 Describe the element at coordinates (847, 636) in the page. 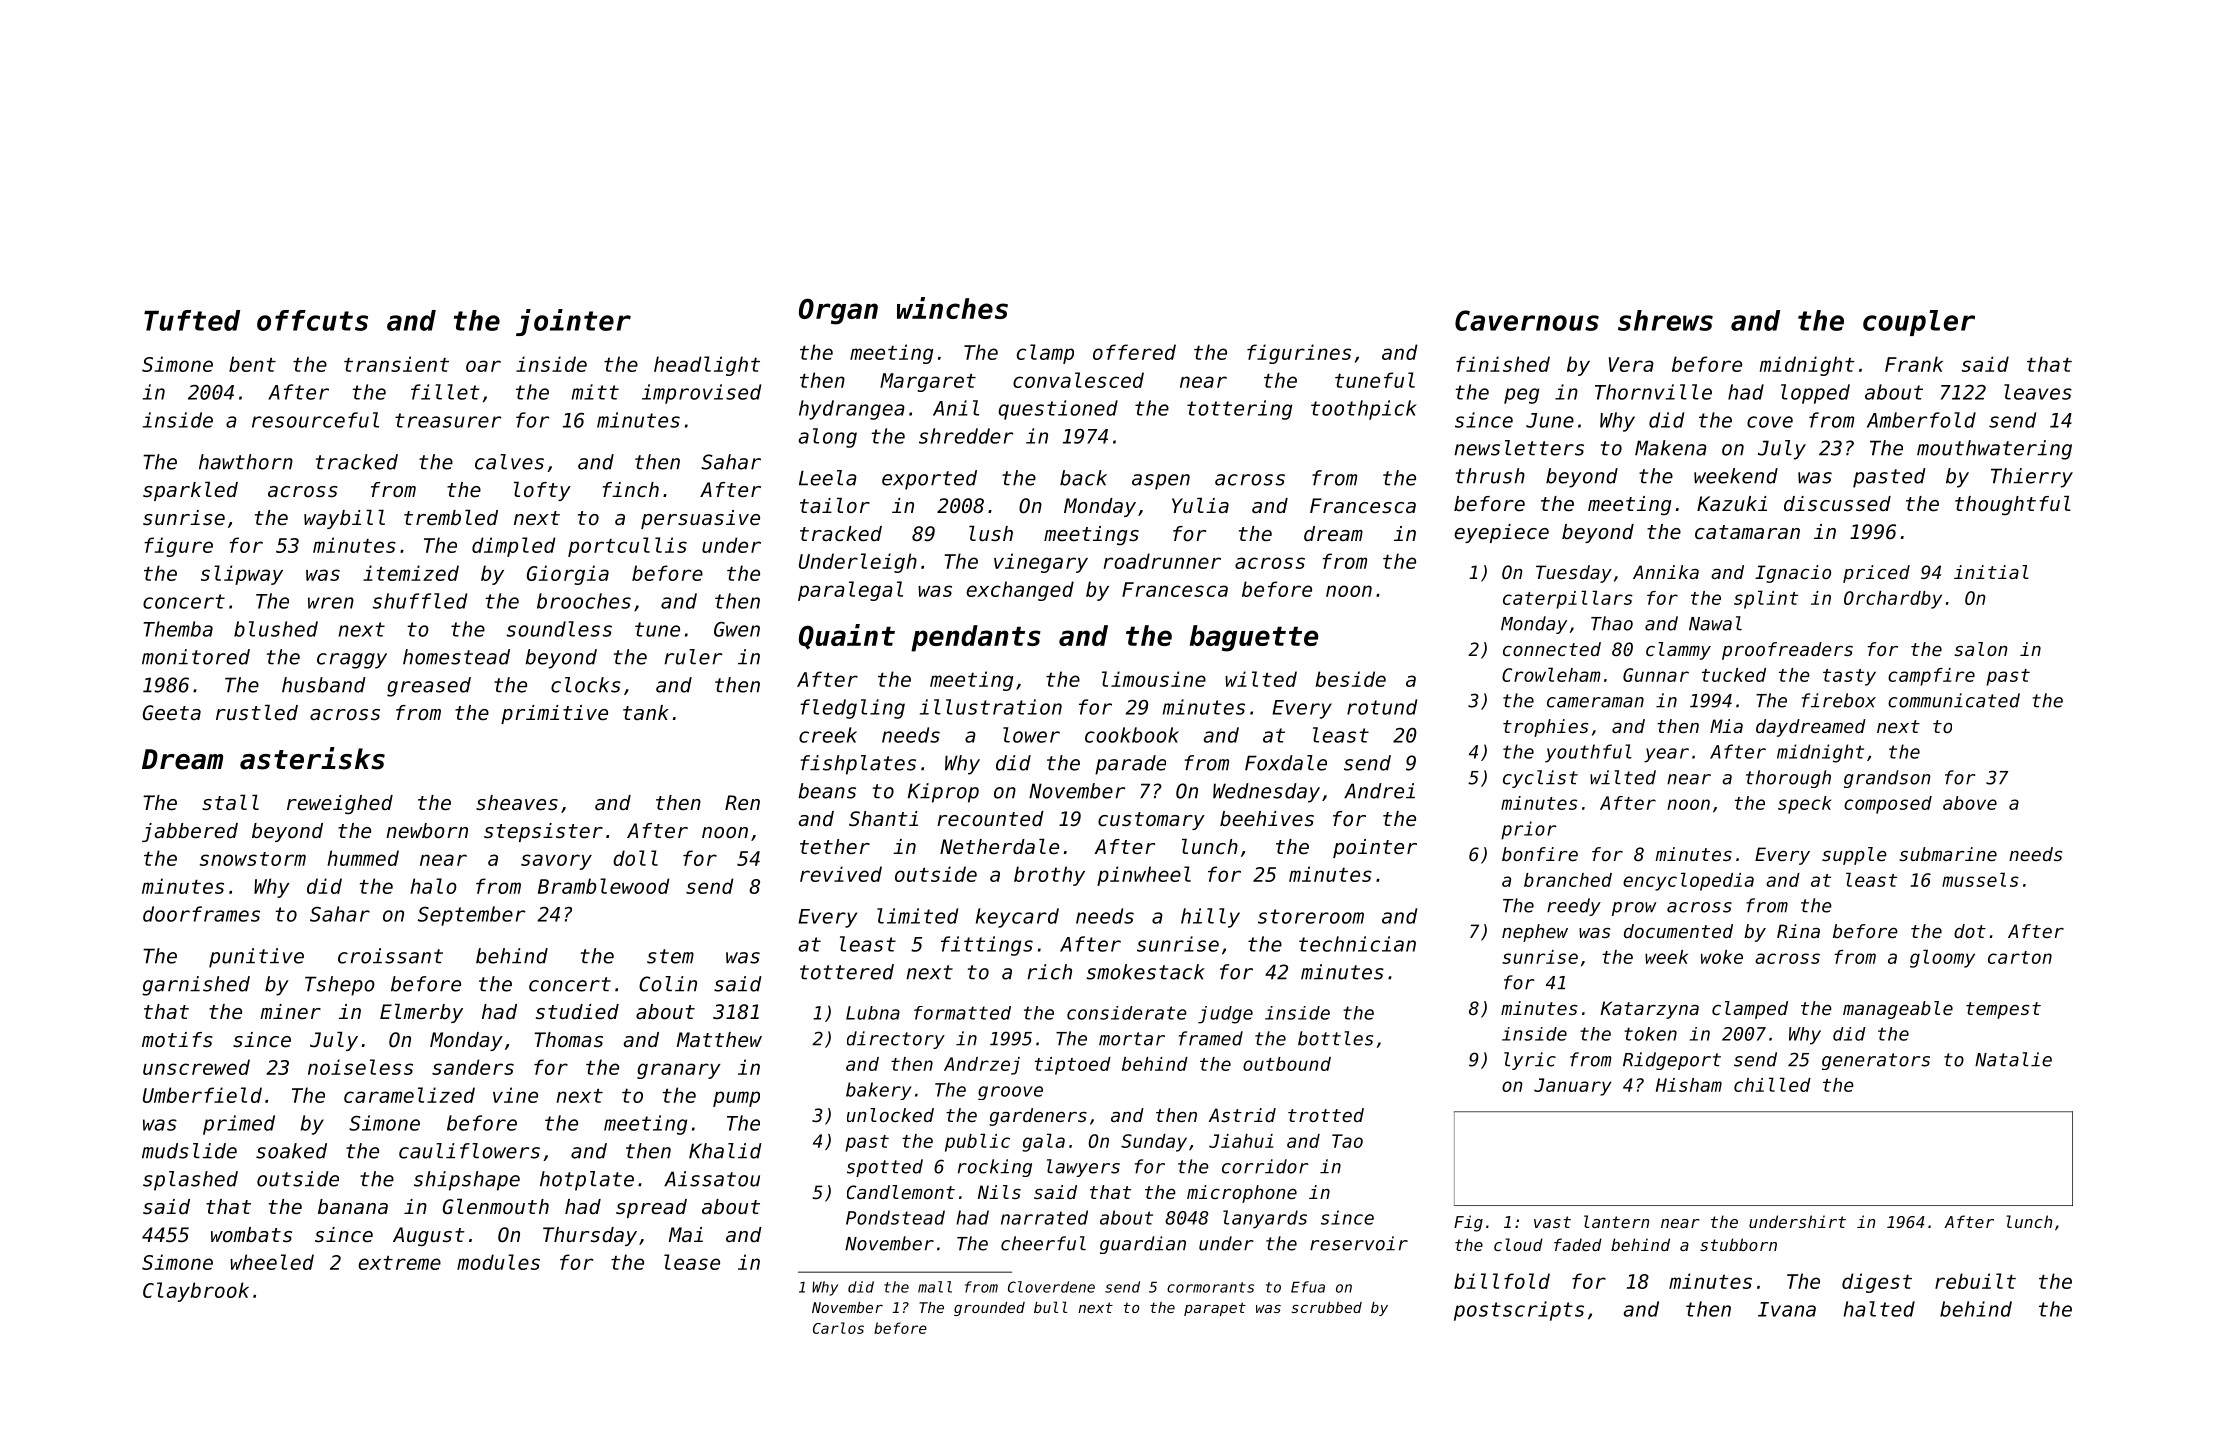

I see `Quaint` at that location.
